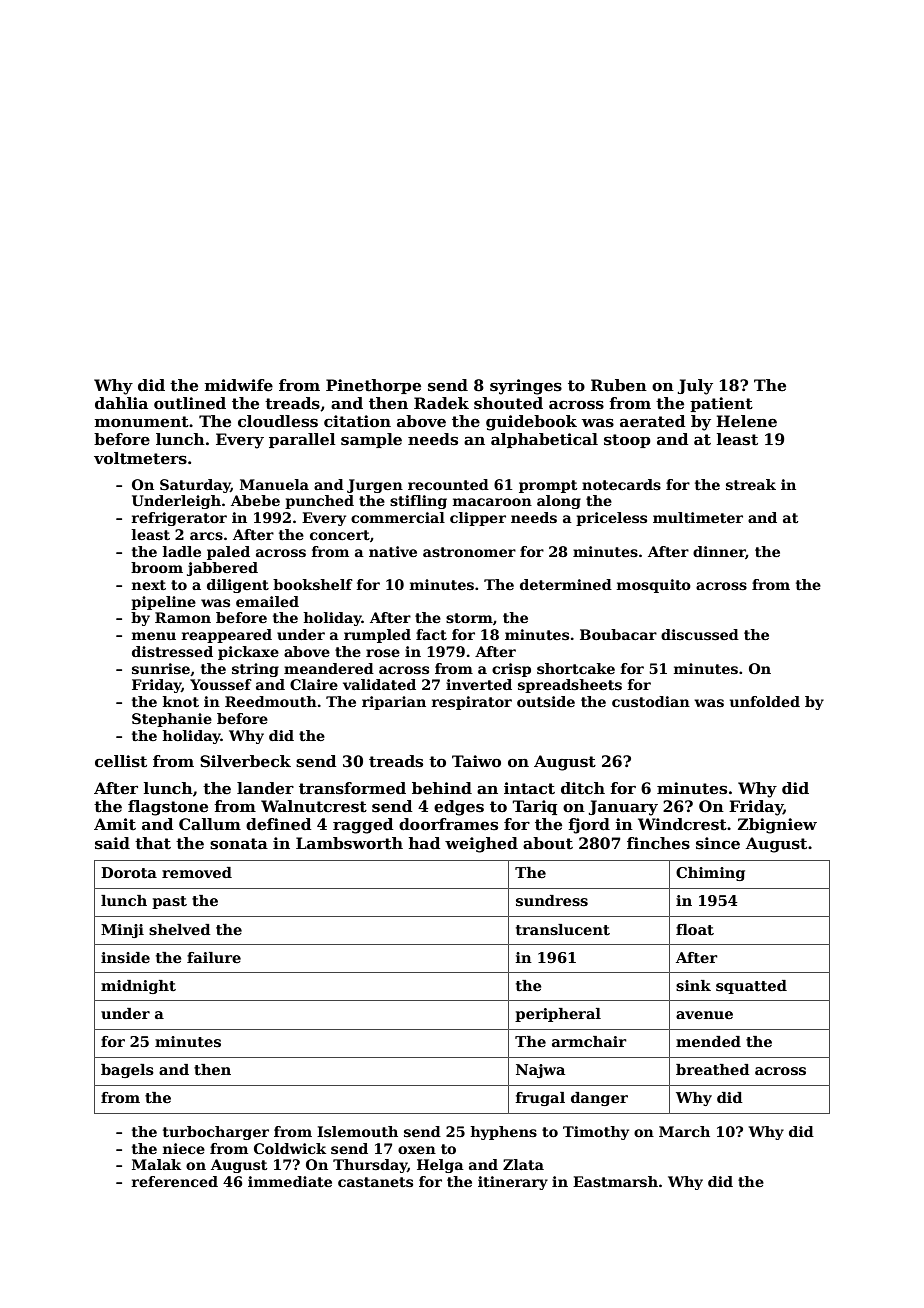 This image has width=924, height=1308. I want to click on Stephanie, so click(172, 720).
